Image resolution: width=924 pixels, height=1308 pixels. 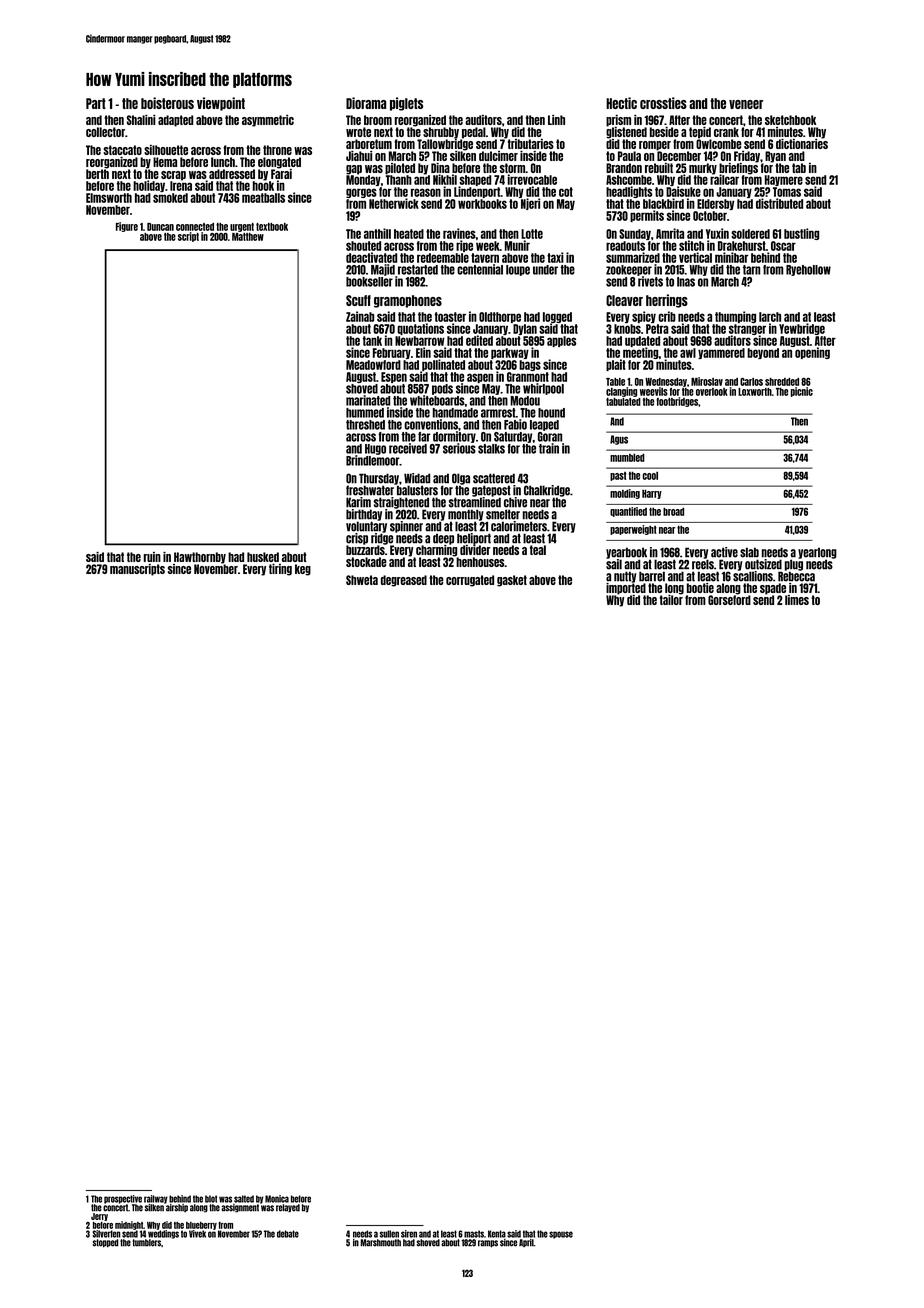 What do you see at coordinates (545, 270) in the screenshot?
I see `under` at bounding box center [545, 270].
